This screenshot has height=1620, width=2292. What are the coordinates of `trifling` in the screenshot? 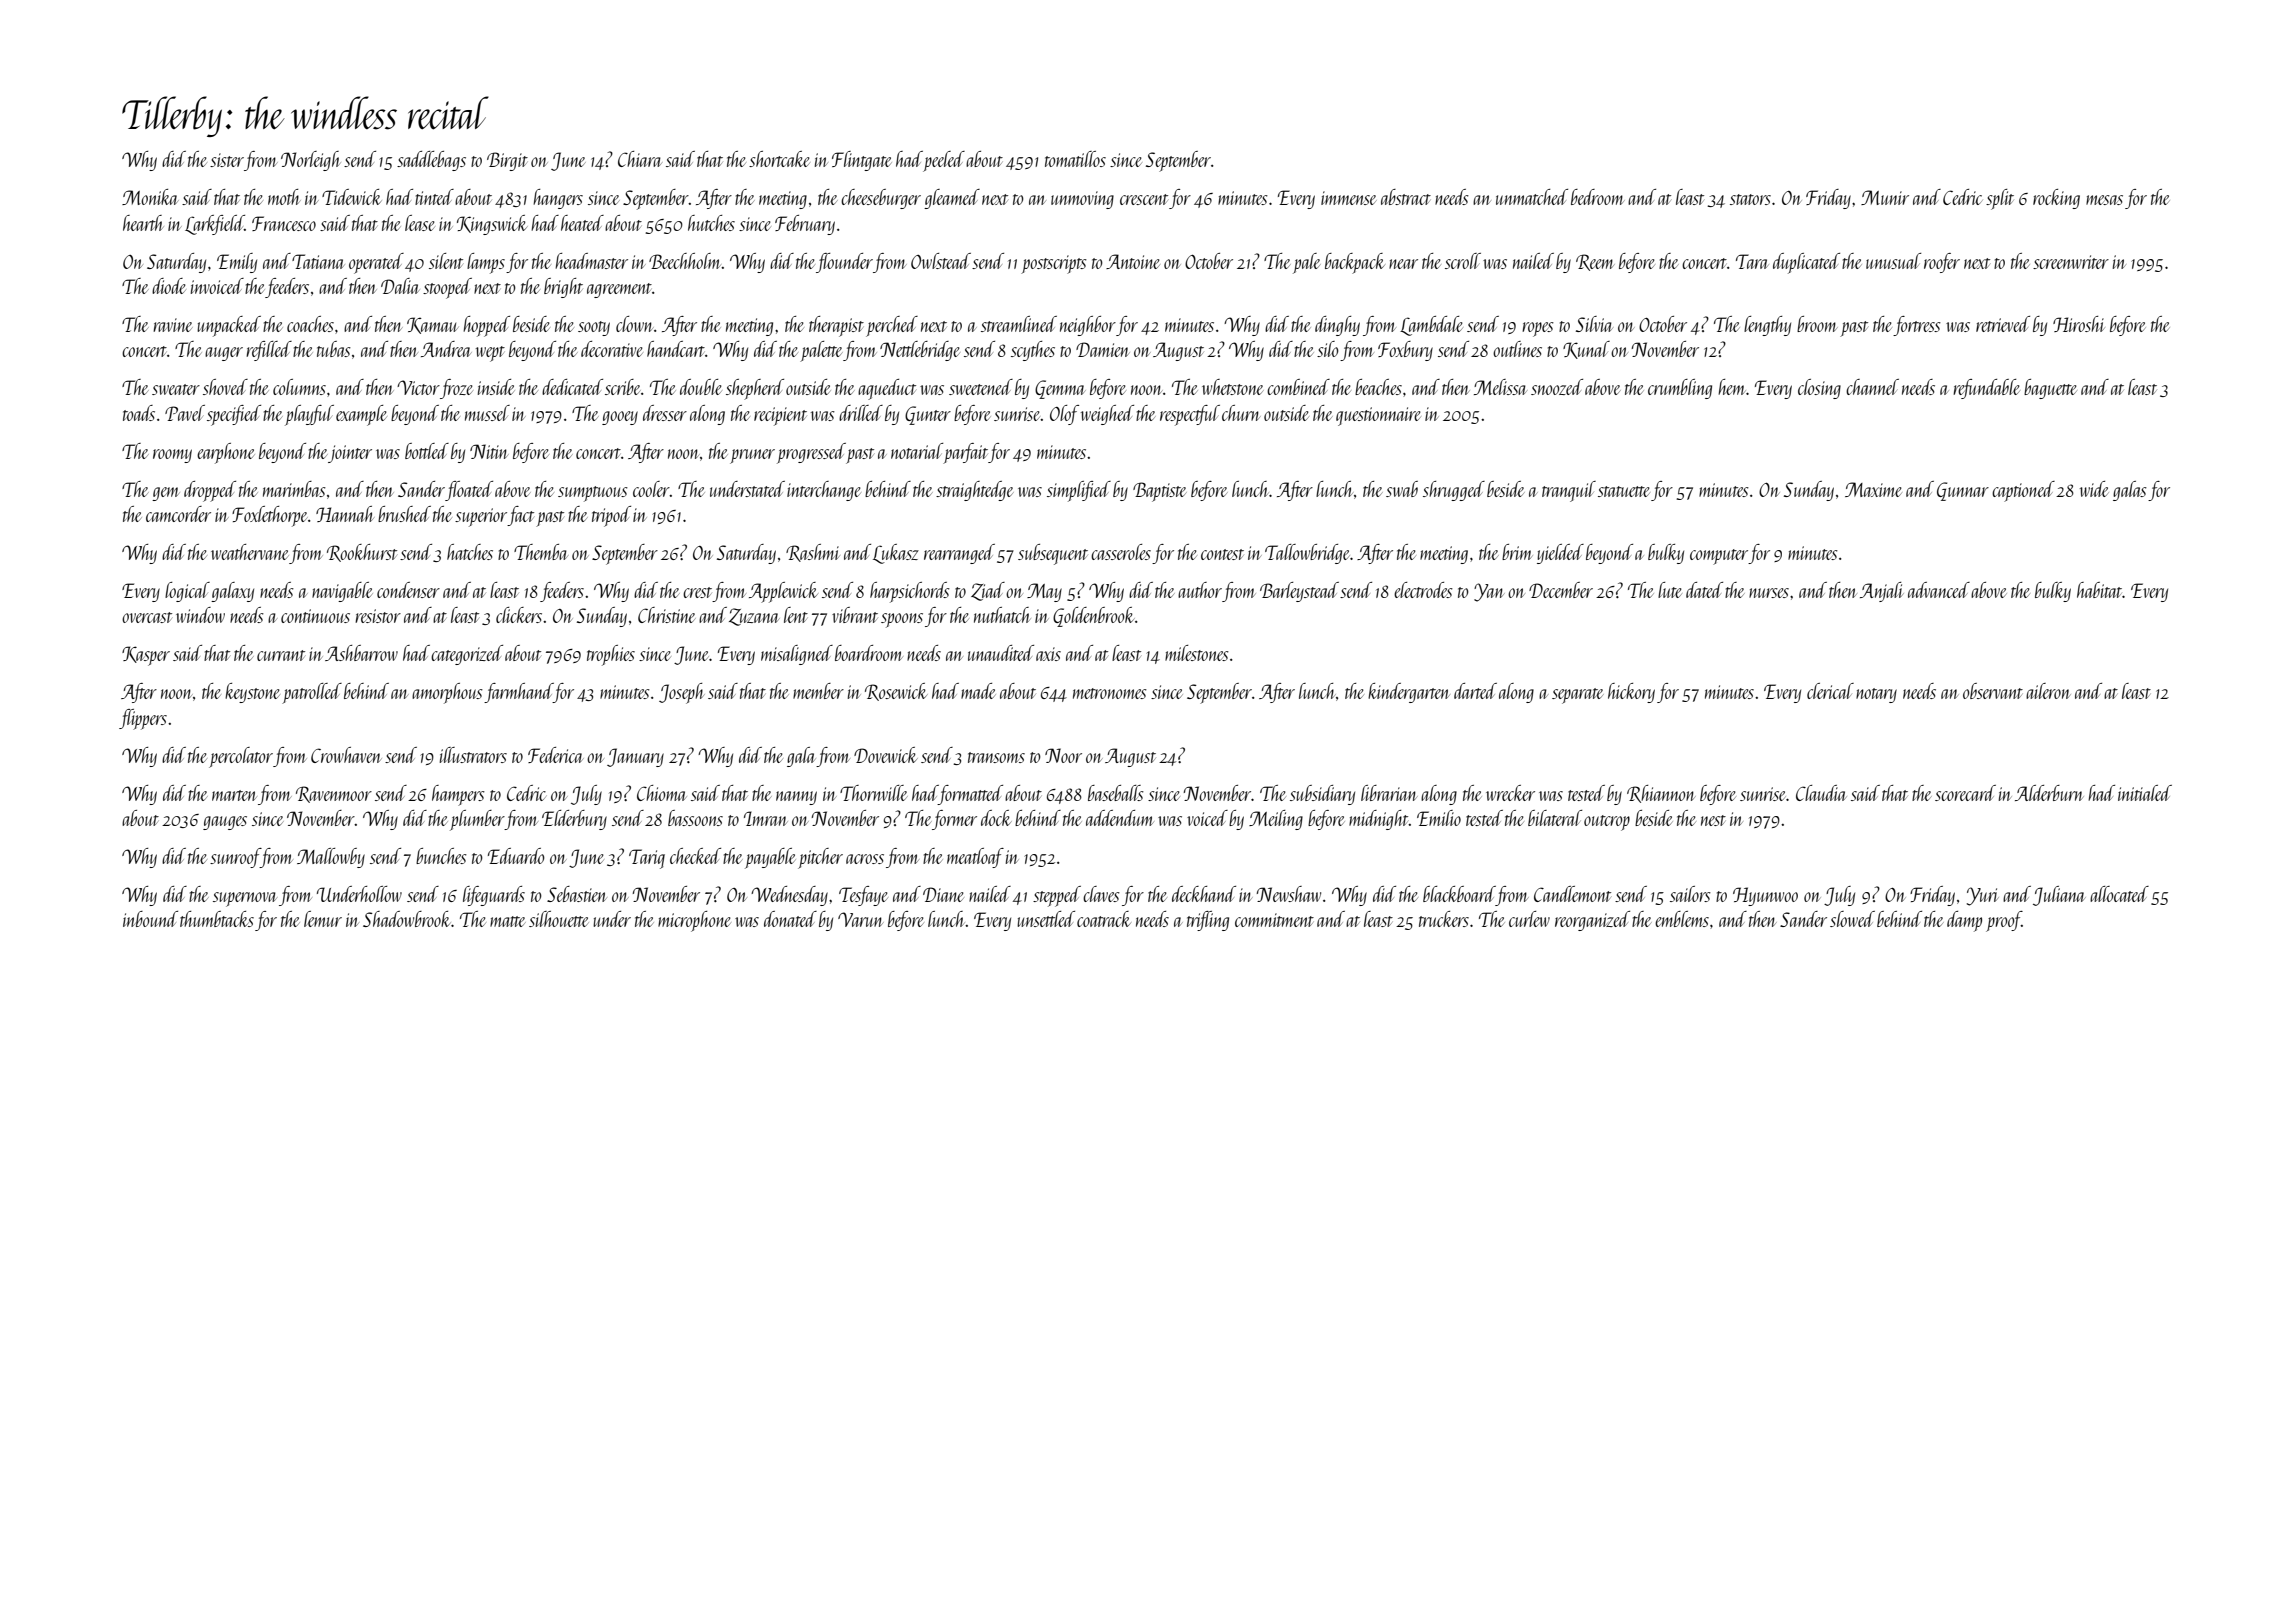 It's located at (1208, 921).
